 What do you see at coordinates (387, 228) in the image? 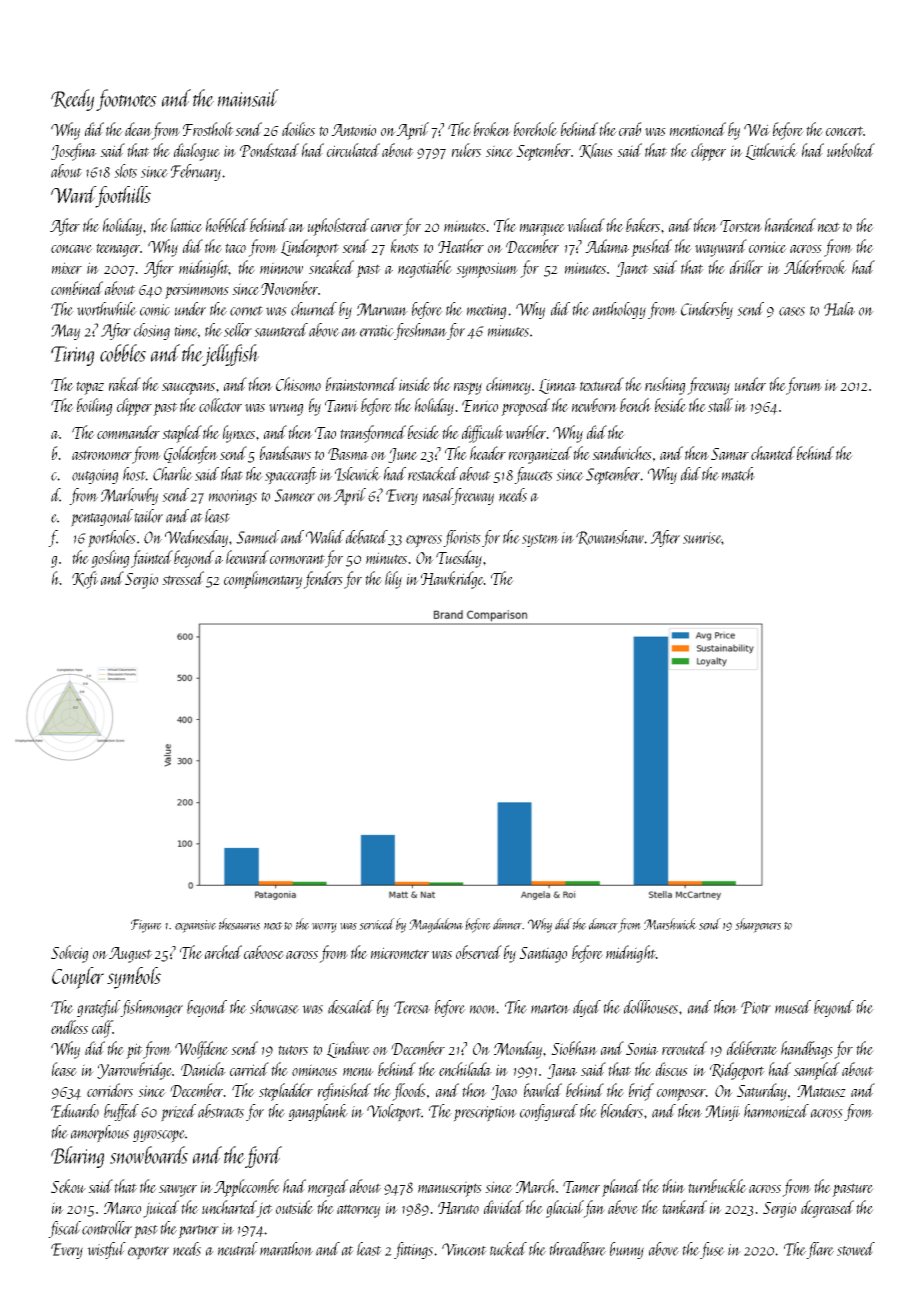
I see `carver` at bounding box center [387, 228].
